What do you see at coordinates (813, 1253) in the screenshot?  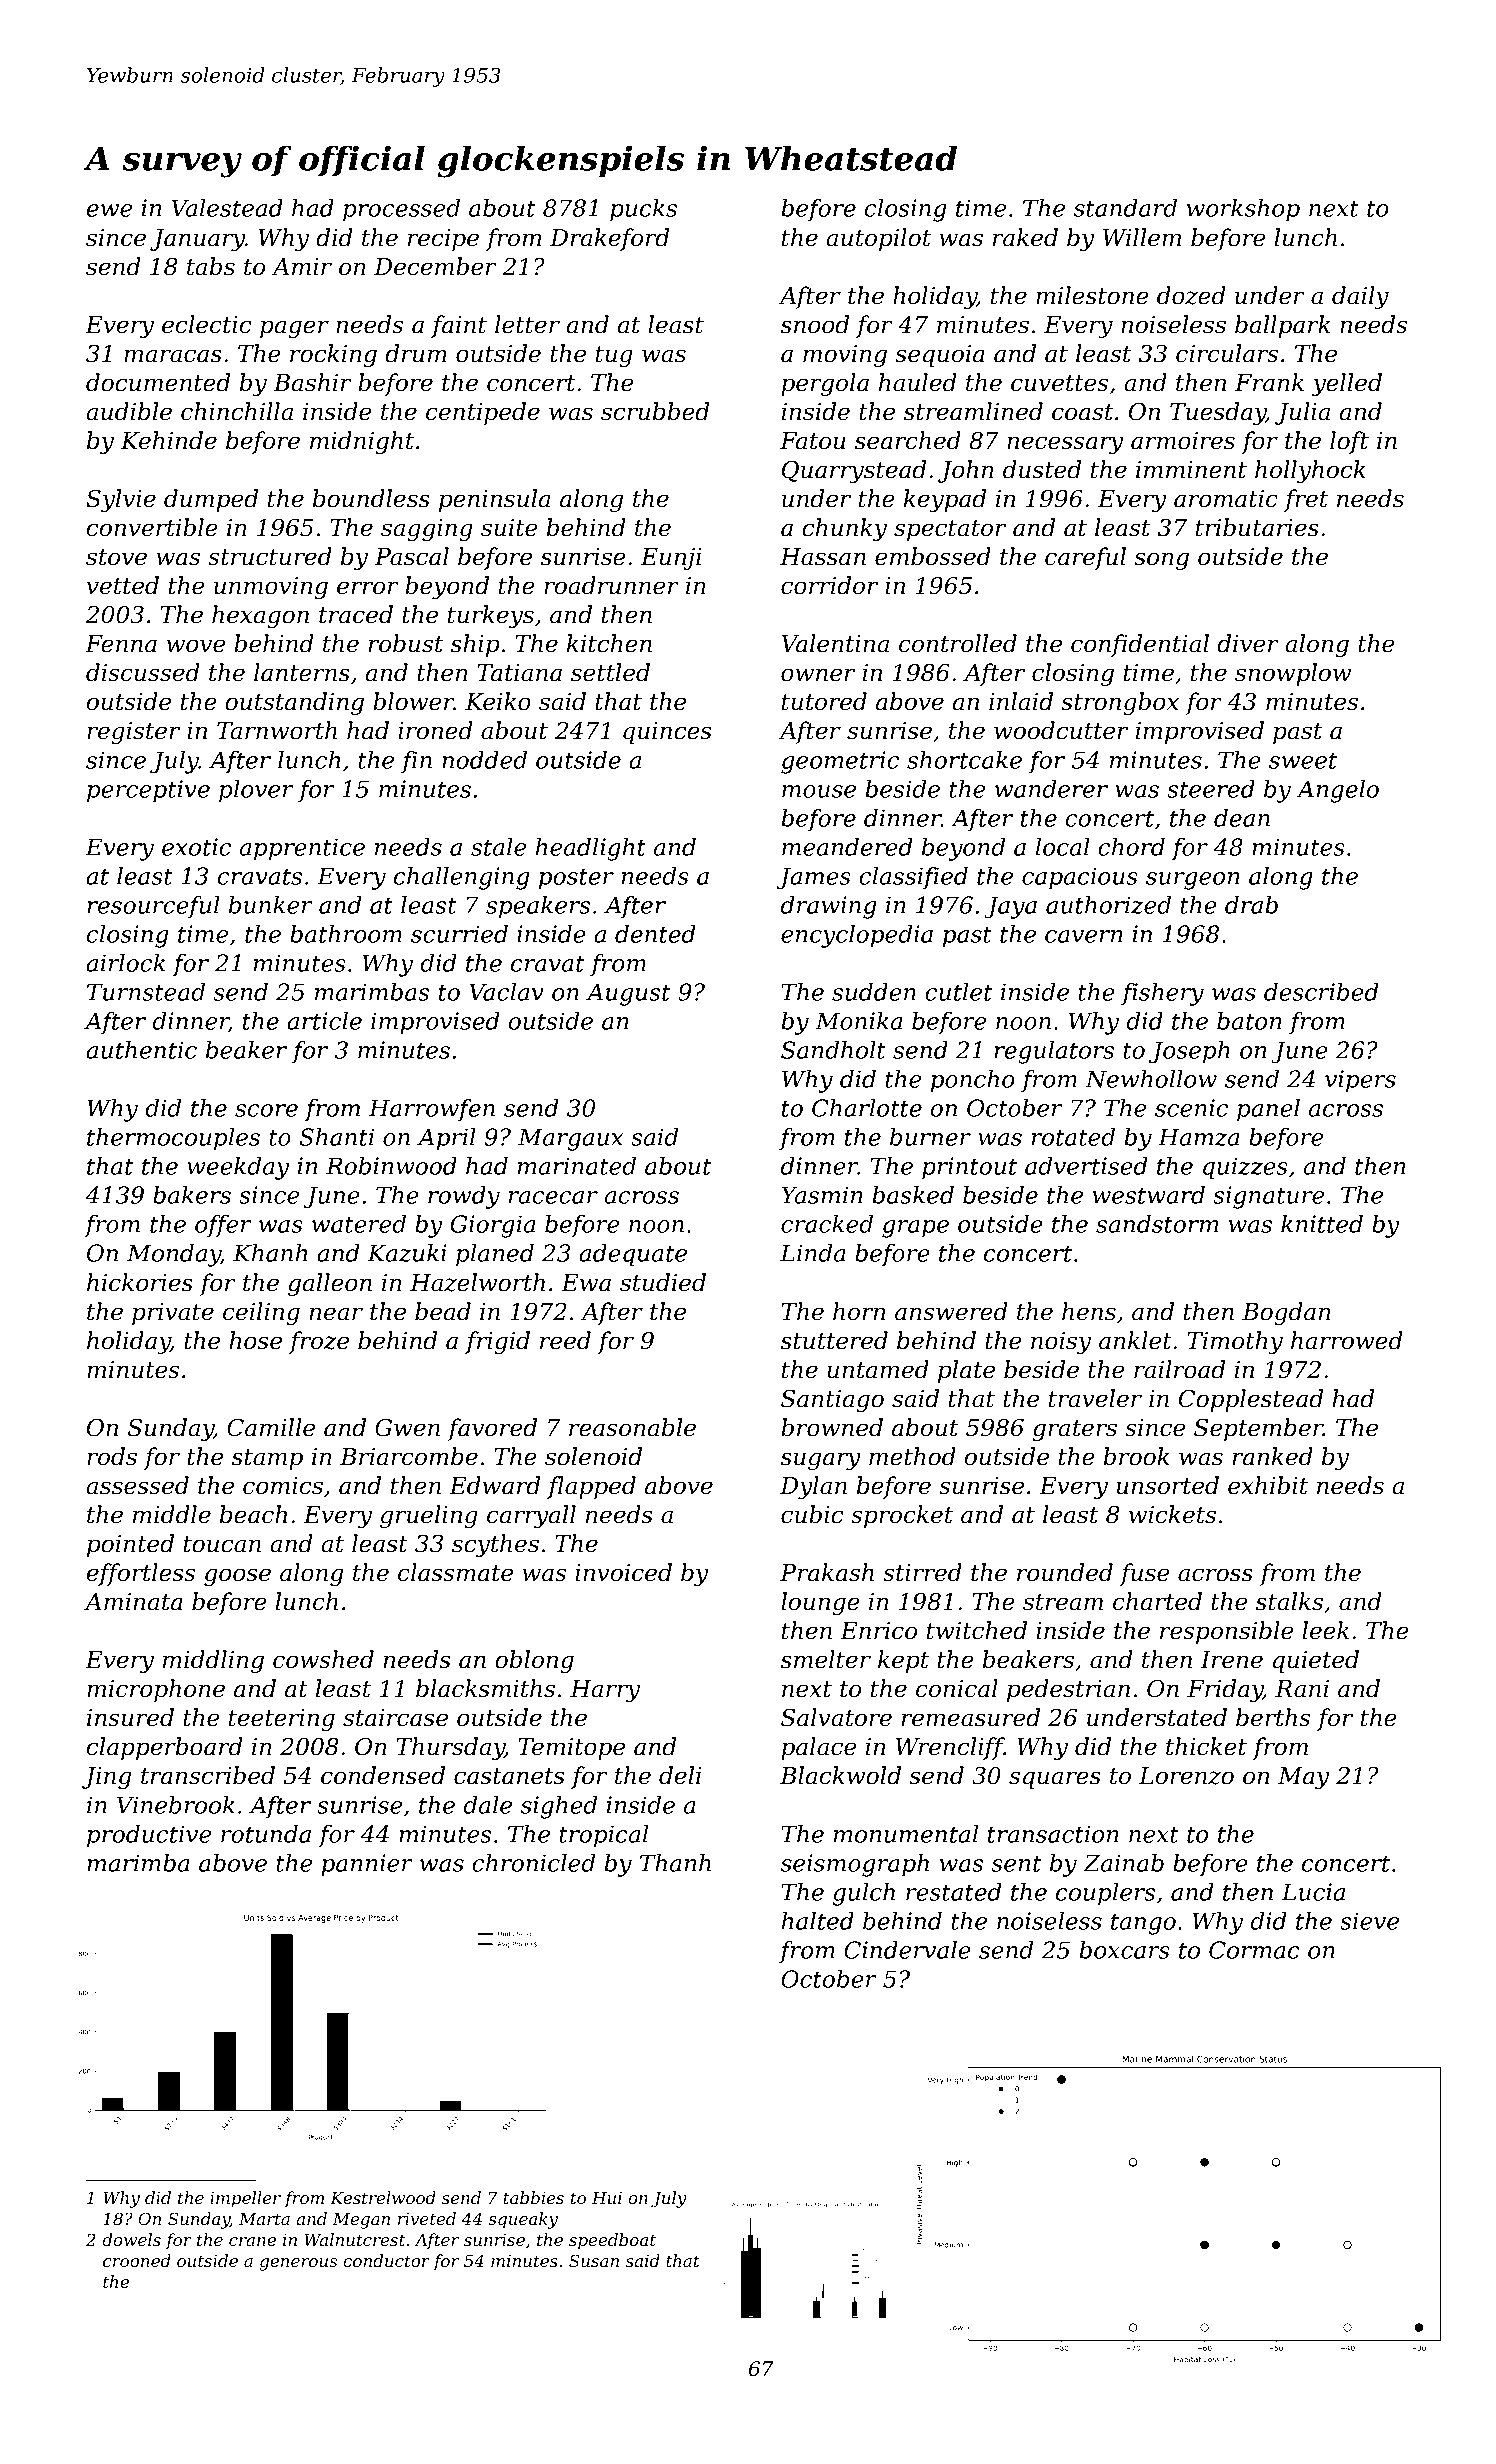 I see `Linda` at bounding box center [813, 1253].
